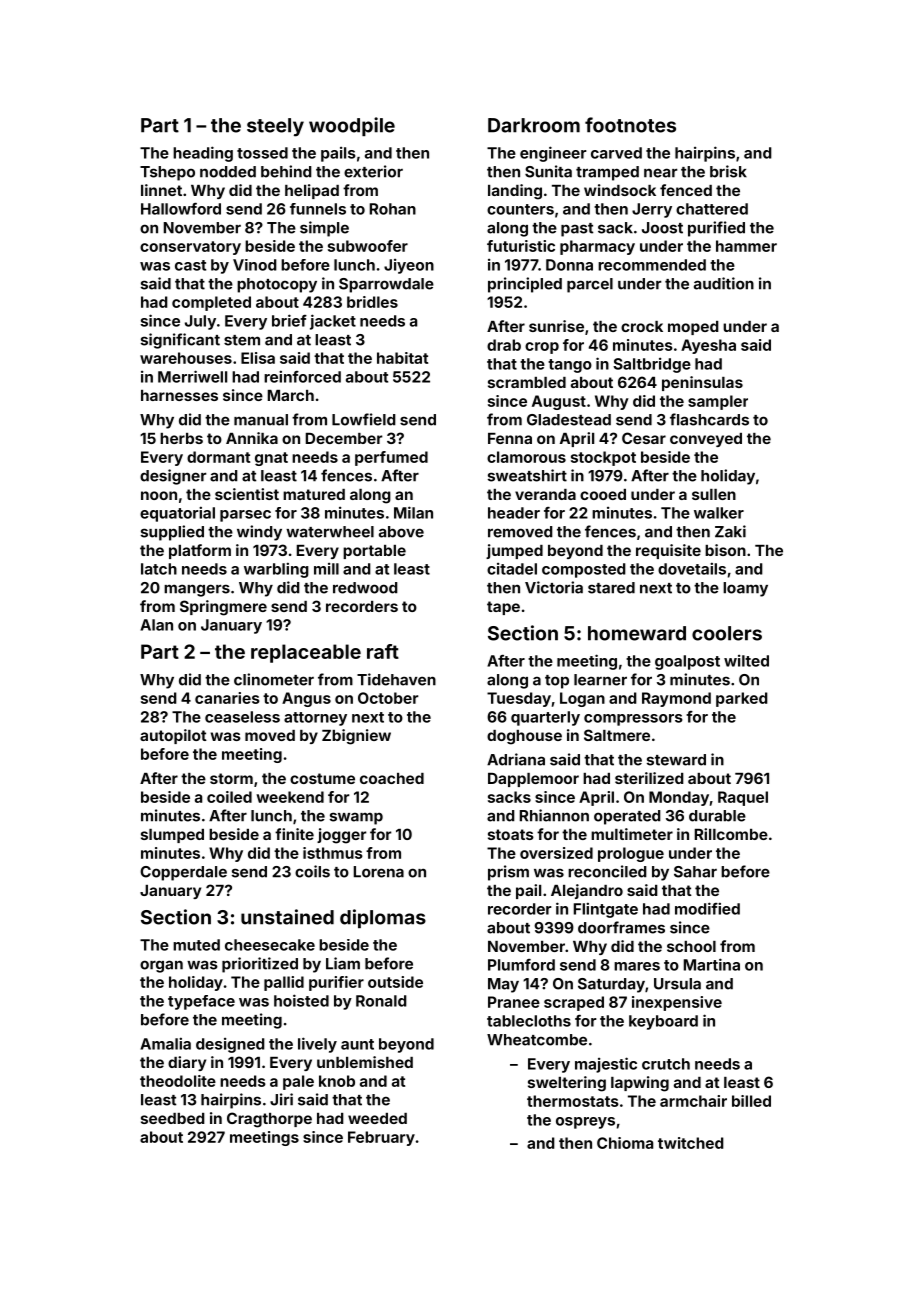 This page has height=1311, width=924. I want to click on homeward, so click(637, 633).
